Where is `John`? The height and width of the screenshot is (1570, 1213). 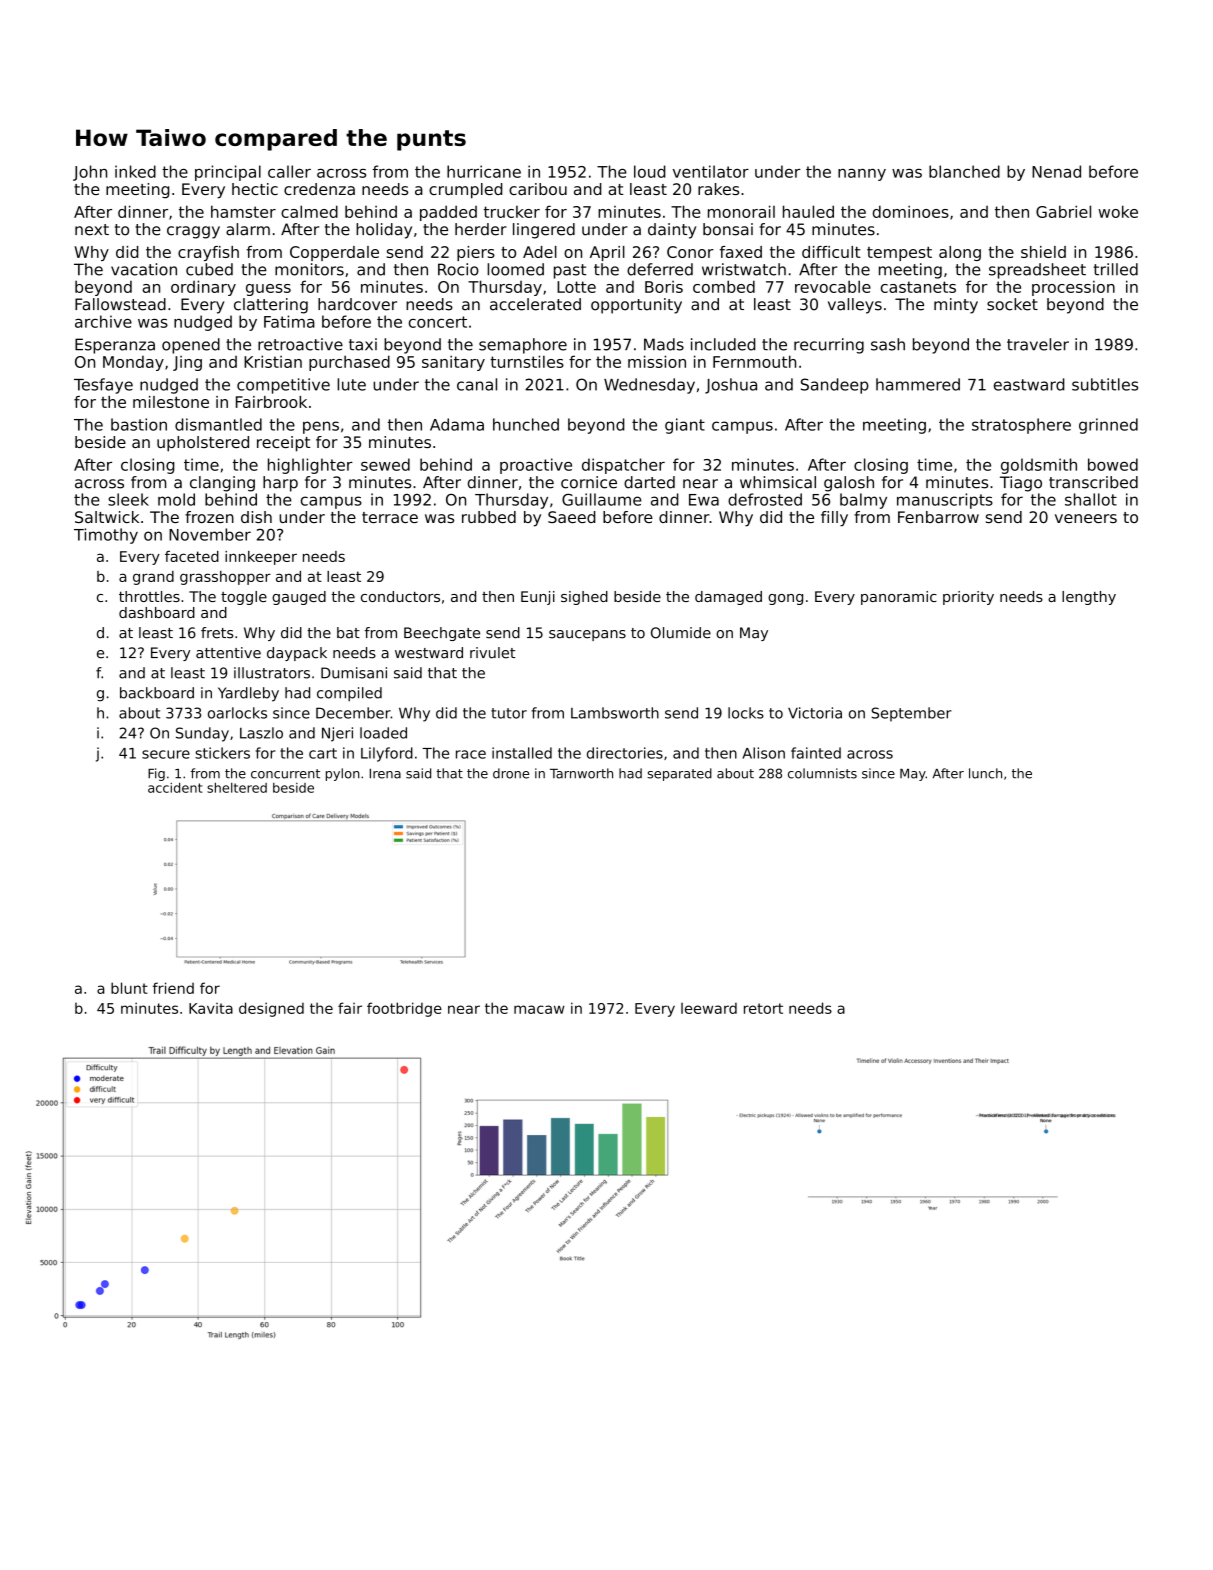 John is located at coordinates (90, 173).
